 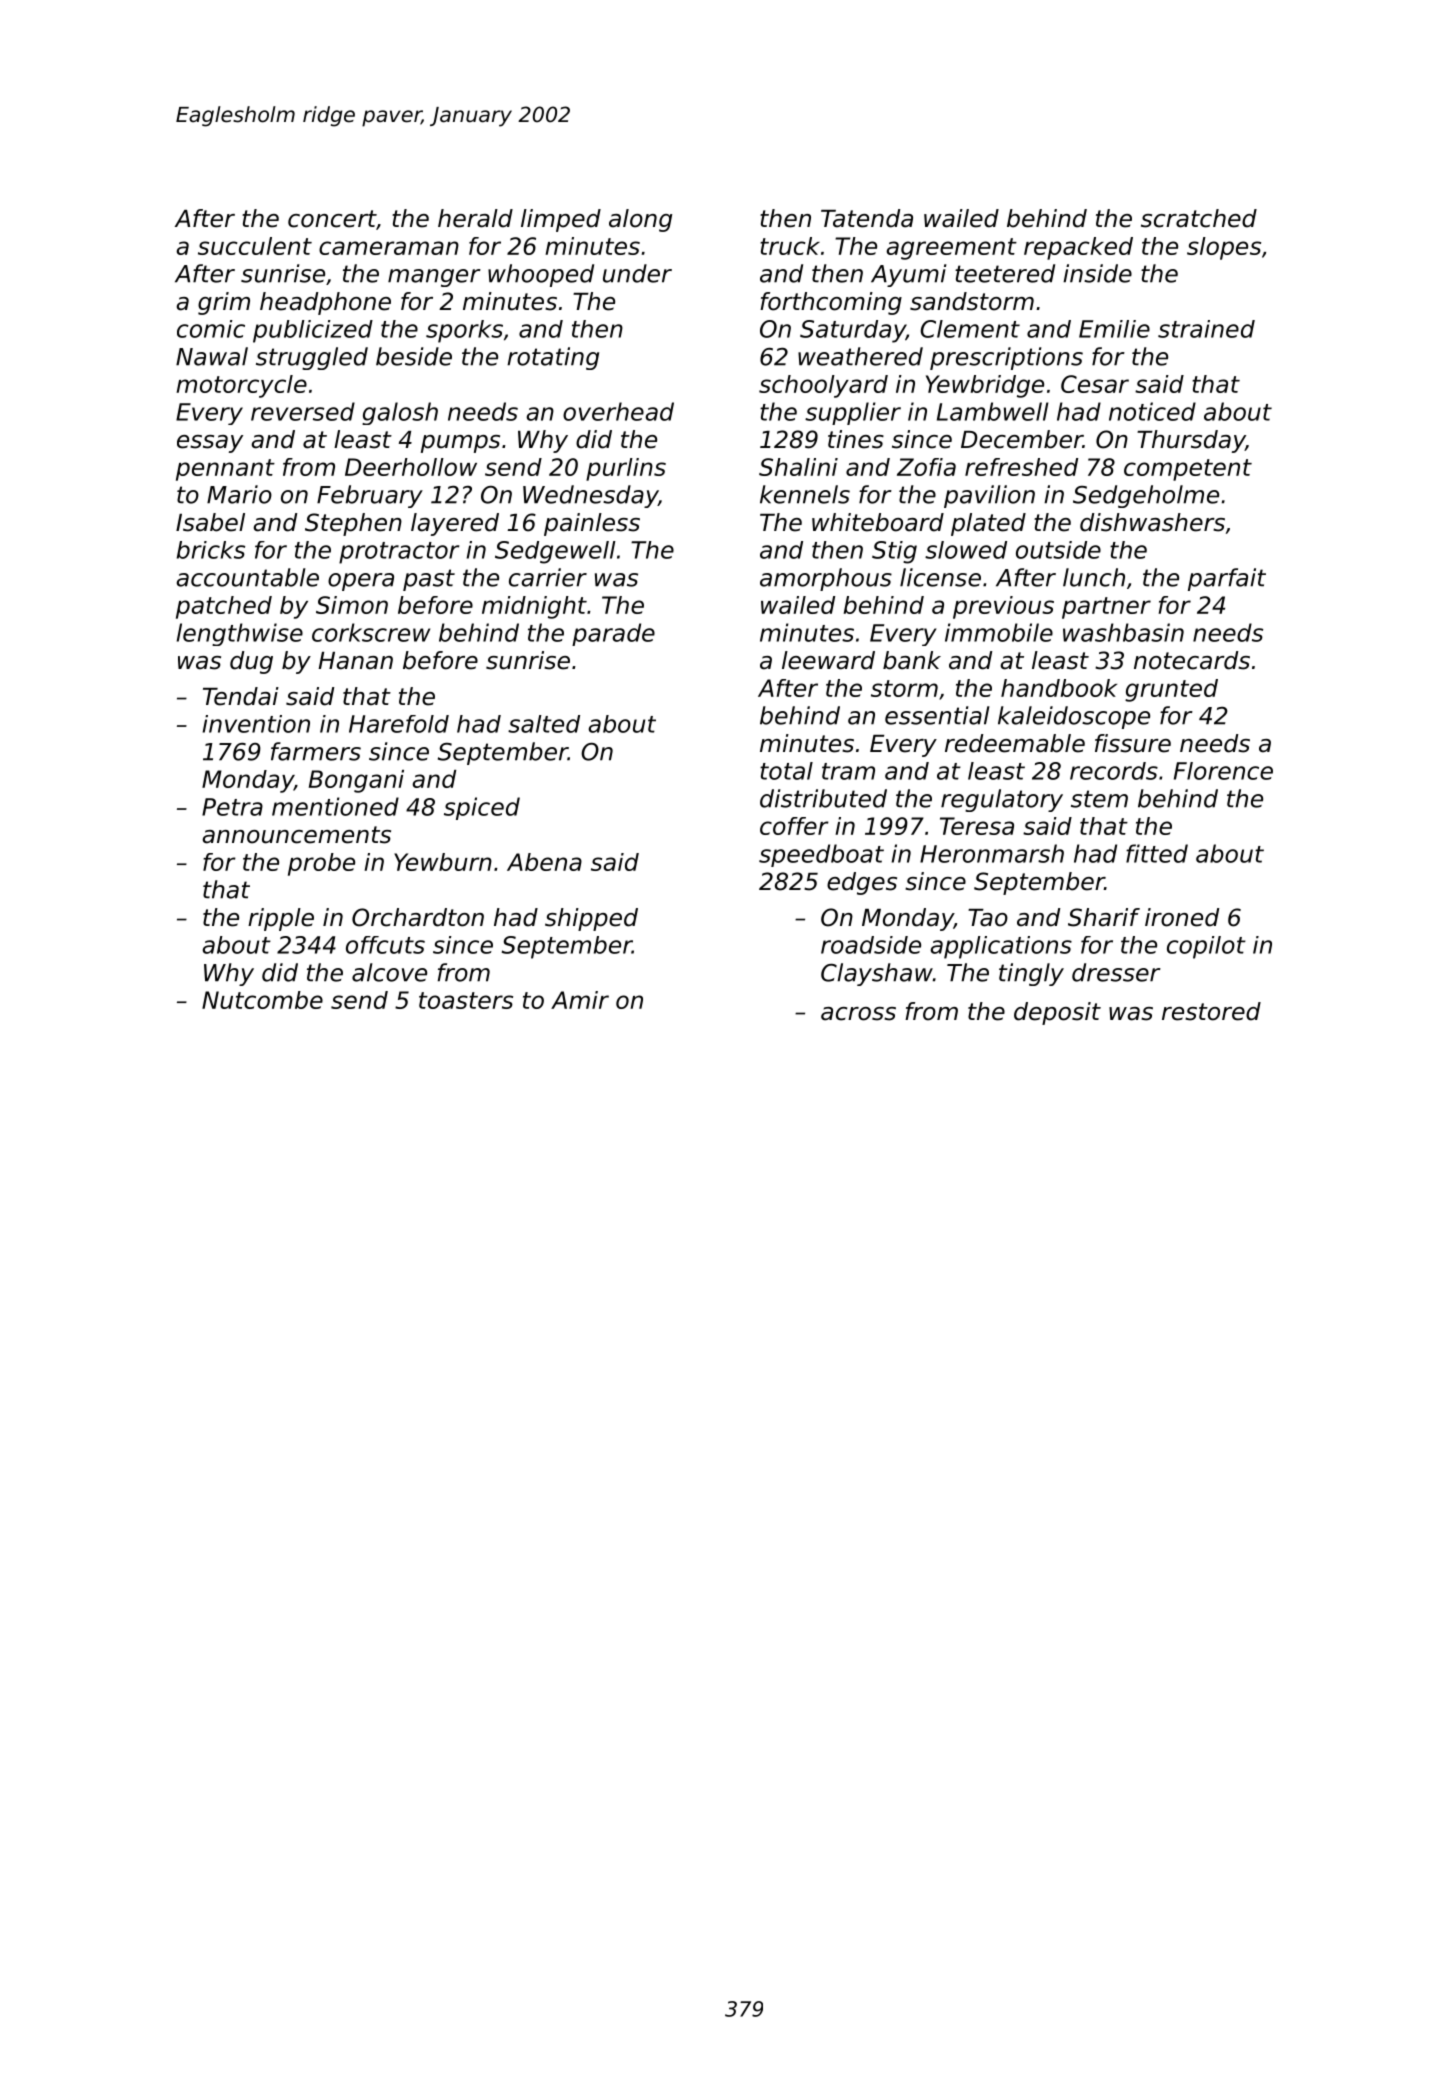 I want to click on toasters, so click(x=466, y=1000).
